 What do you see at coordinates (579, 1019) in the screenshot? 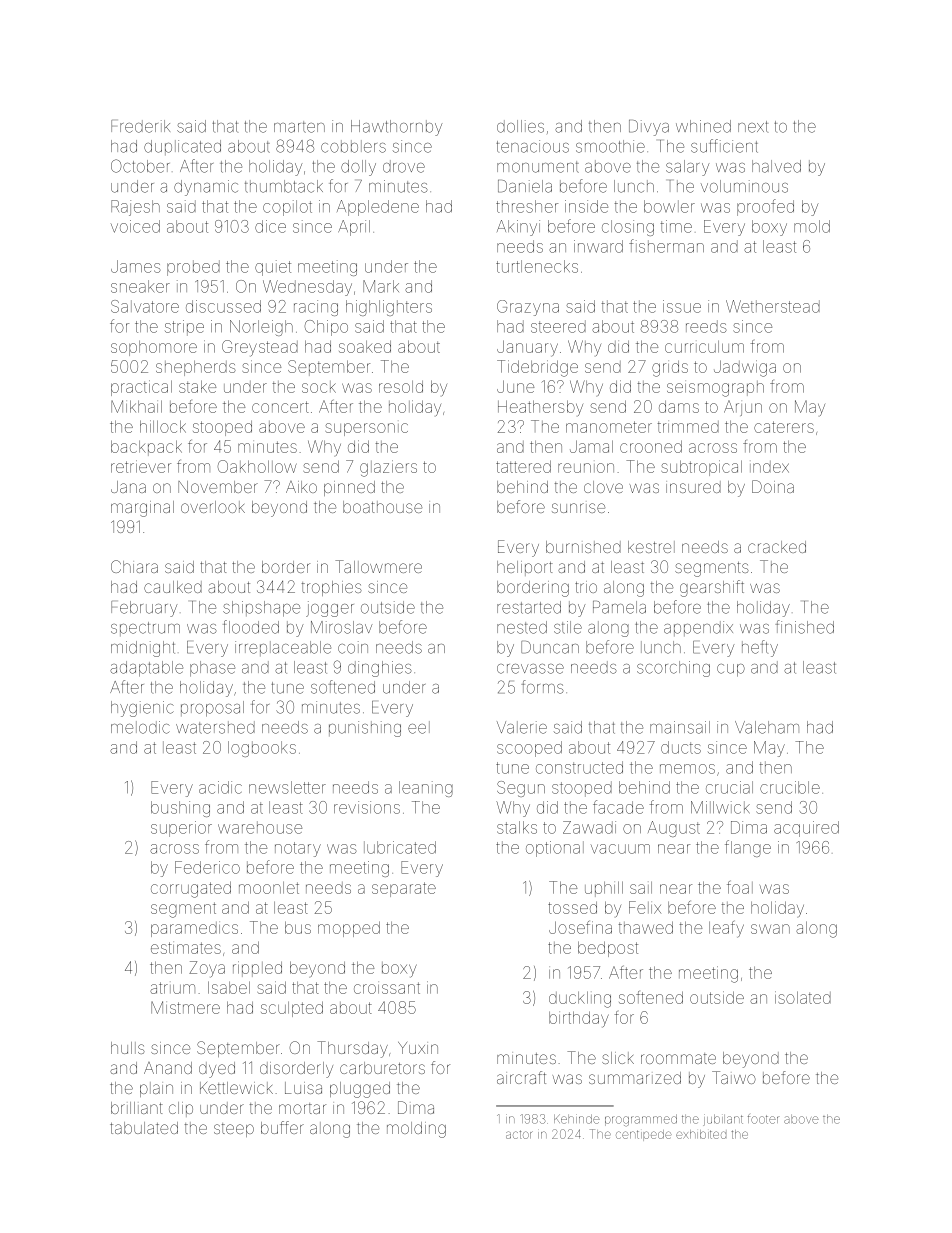
I see `birthday` at bounding box center [579, 1019].
